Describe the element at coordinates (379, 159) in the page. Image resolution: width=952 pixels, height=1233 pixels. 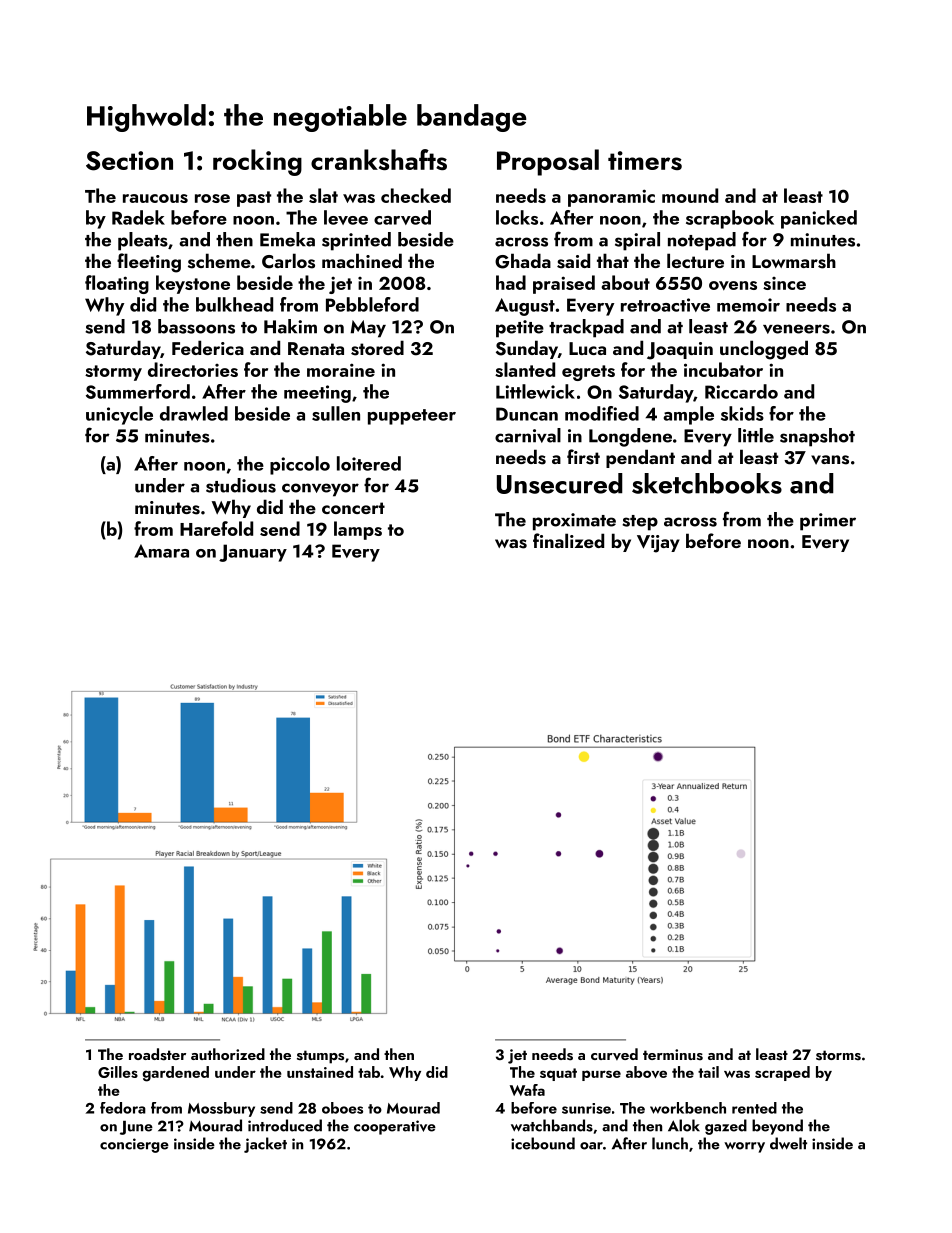
I see `crankshafts` at that location.
